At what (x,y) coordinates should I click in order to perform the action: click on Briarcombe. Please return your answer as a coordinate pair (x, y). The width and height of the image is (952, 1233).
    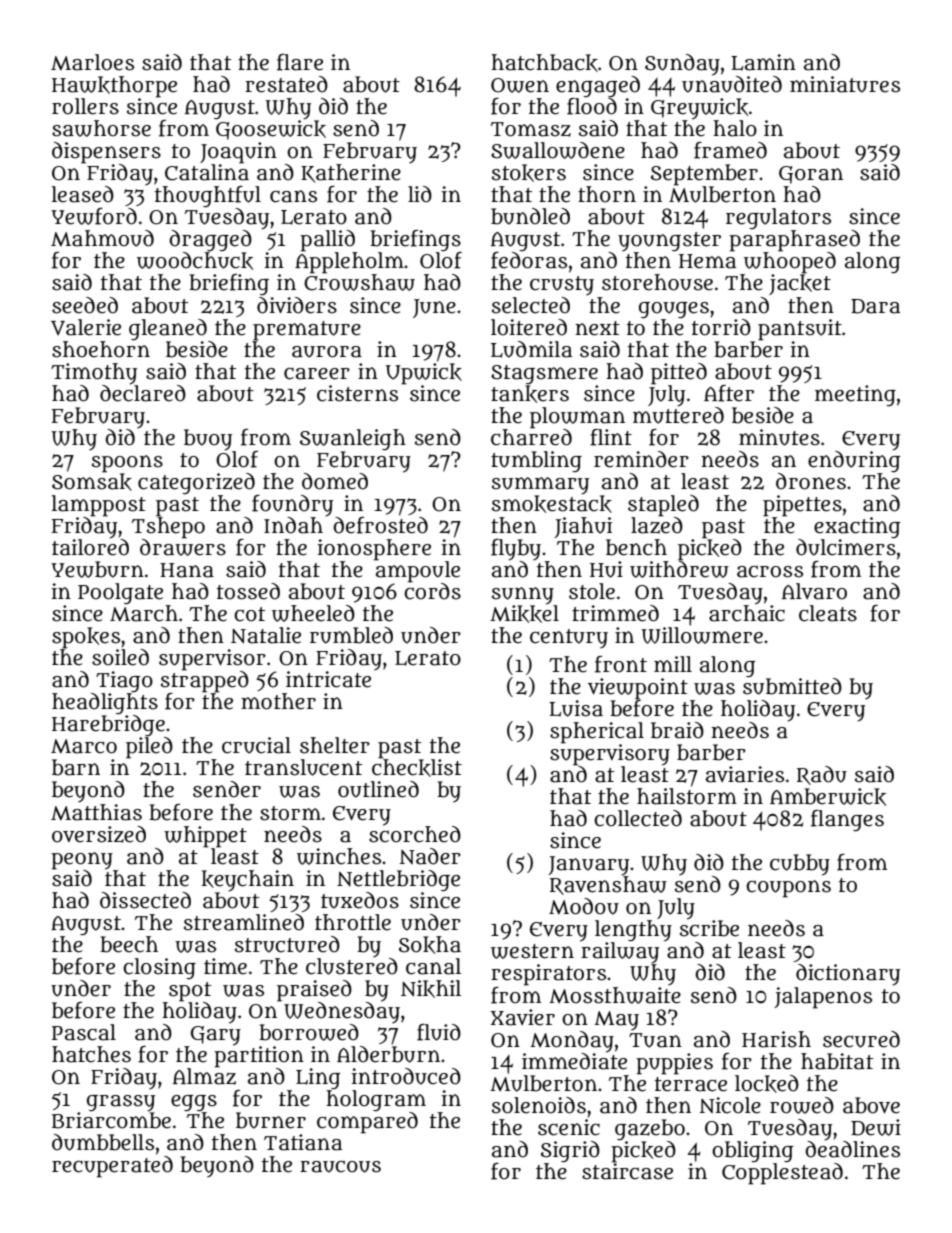
    Looking at the image, I should click on (111, 1120).
